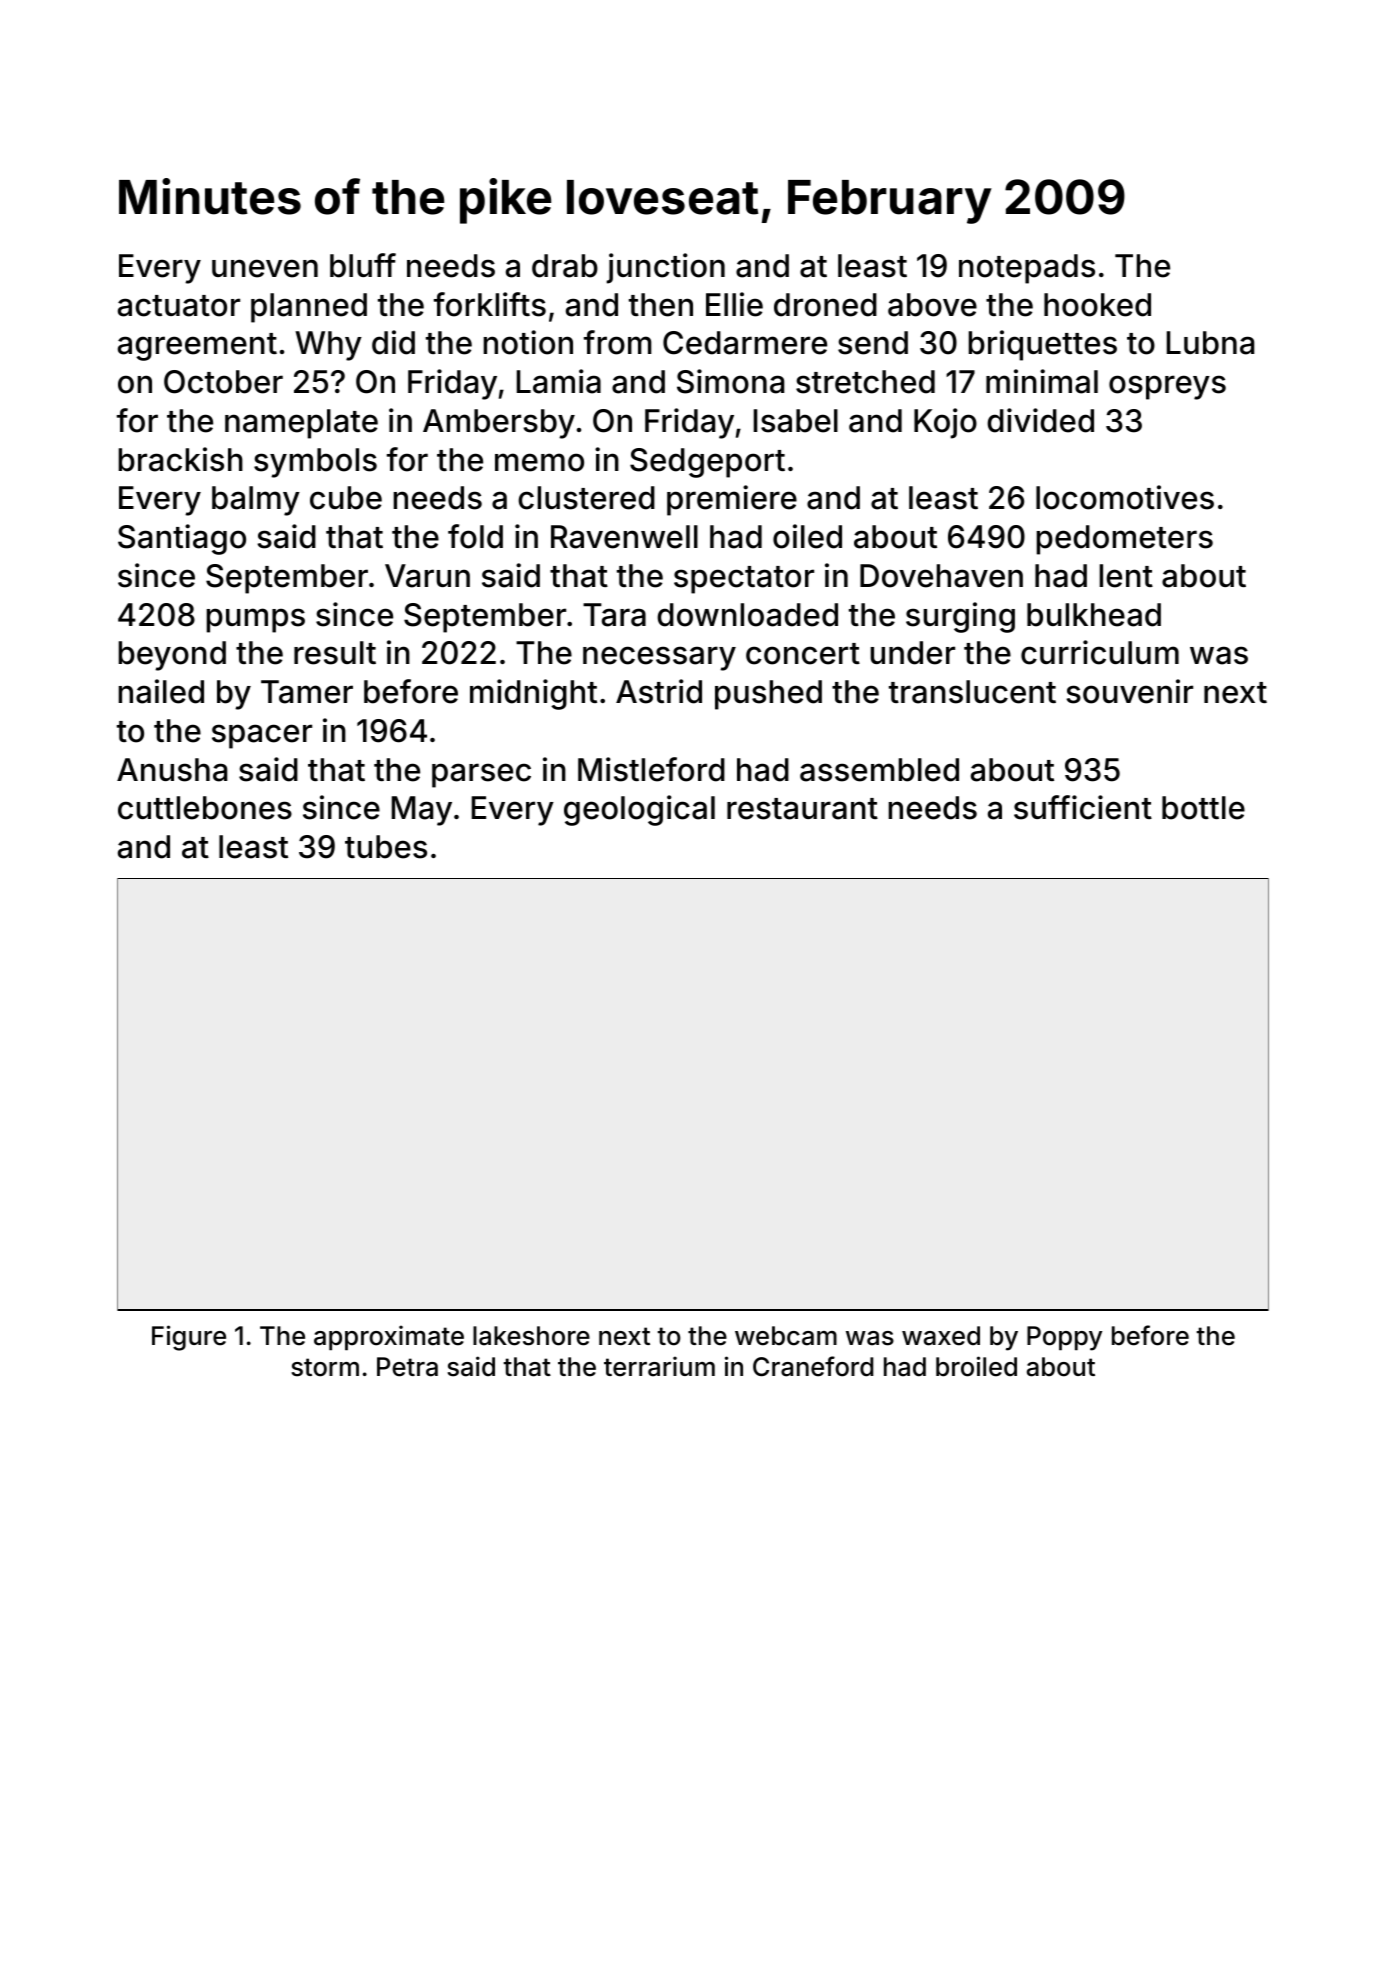 Image resolution: width=1386 pixels, height=1969 pixels. Describe the element at coordinates (325, 1367) in the screenshot. I see `storm` at that location.
